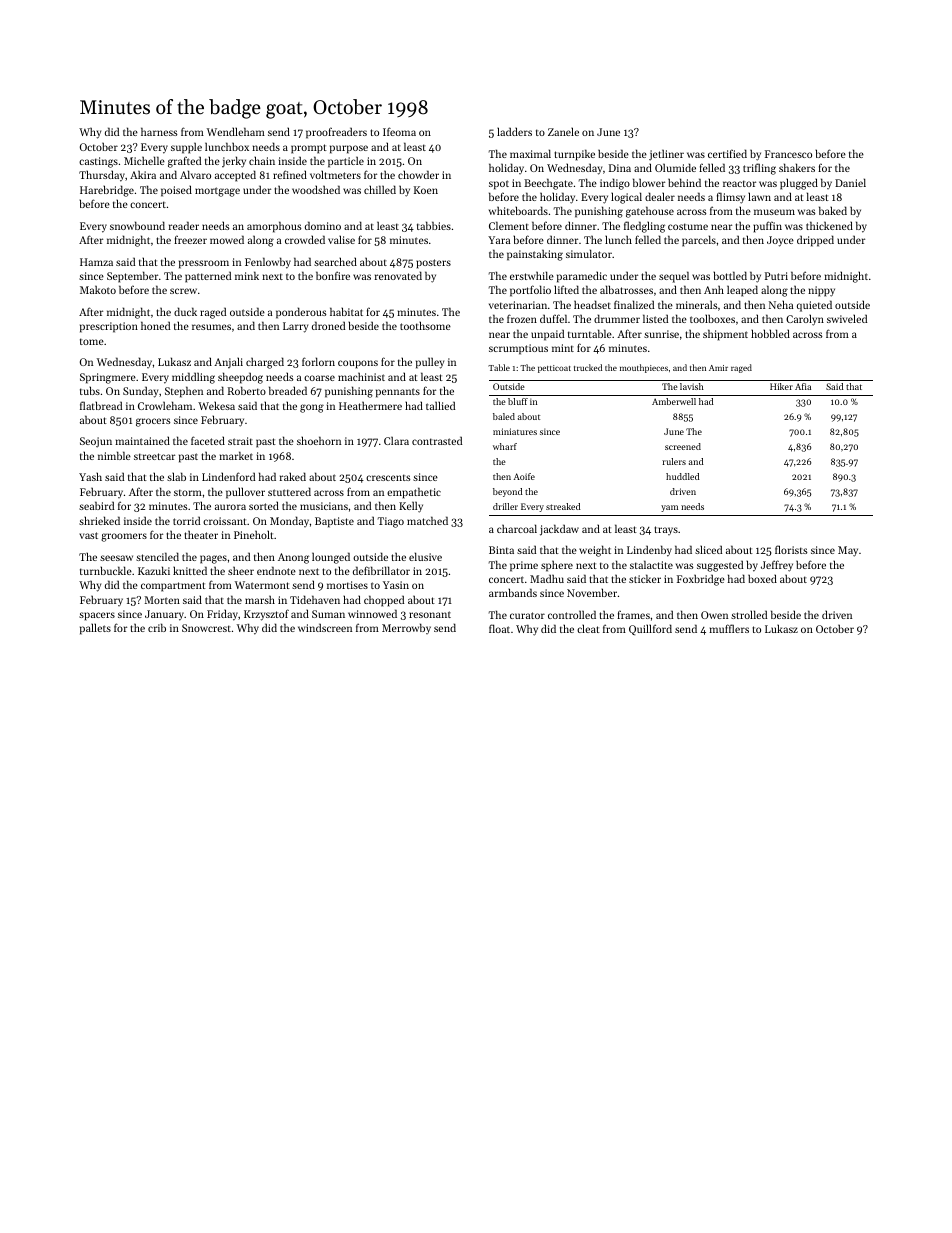  I want to click on harness, so click(159, 131).
